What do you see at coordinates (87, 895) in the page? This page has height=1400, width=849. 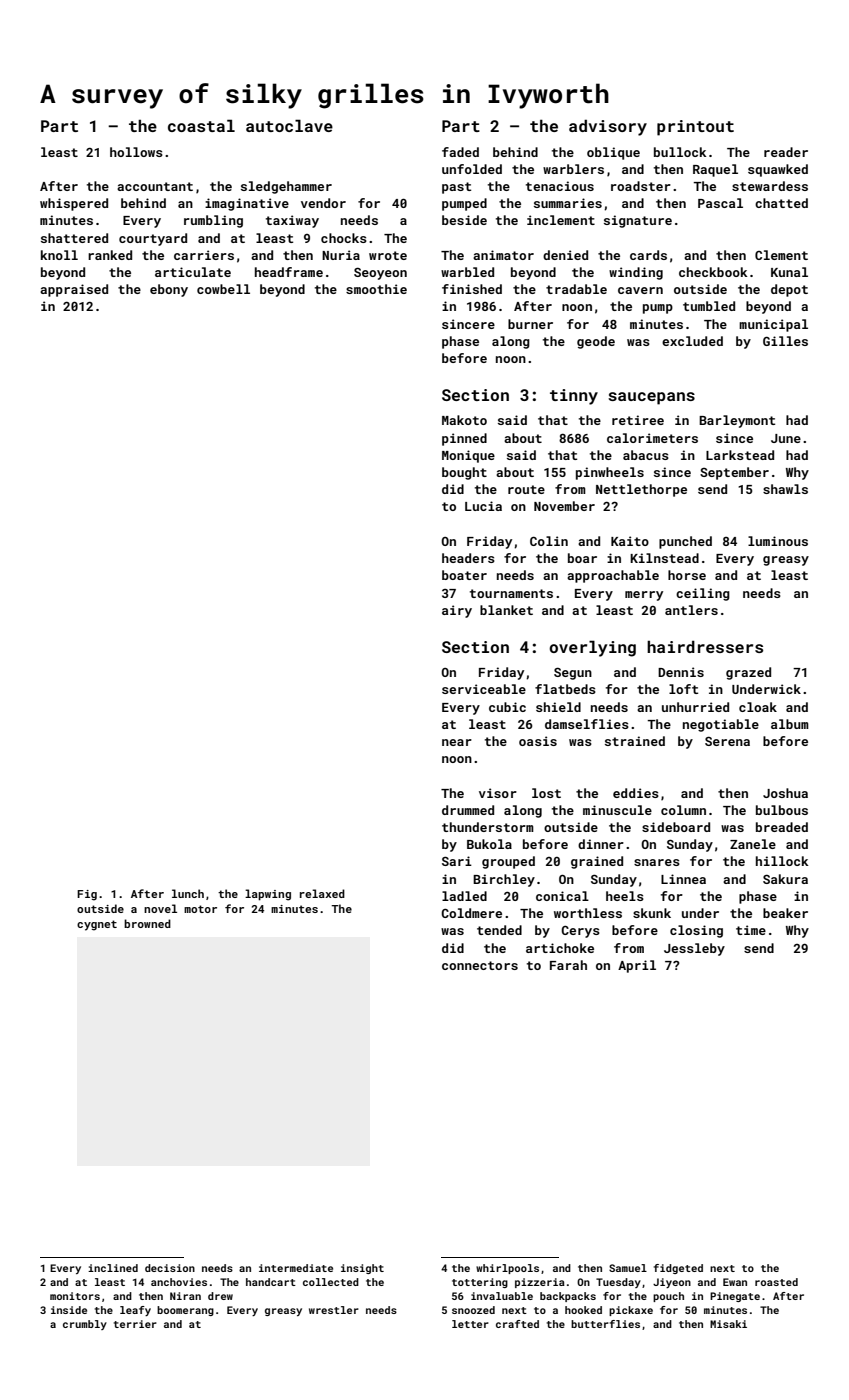 I see `Fig` at bounding box center [87, 895].
